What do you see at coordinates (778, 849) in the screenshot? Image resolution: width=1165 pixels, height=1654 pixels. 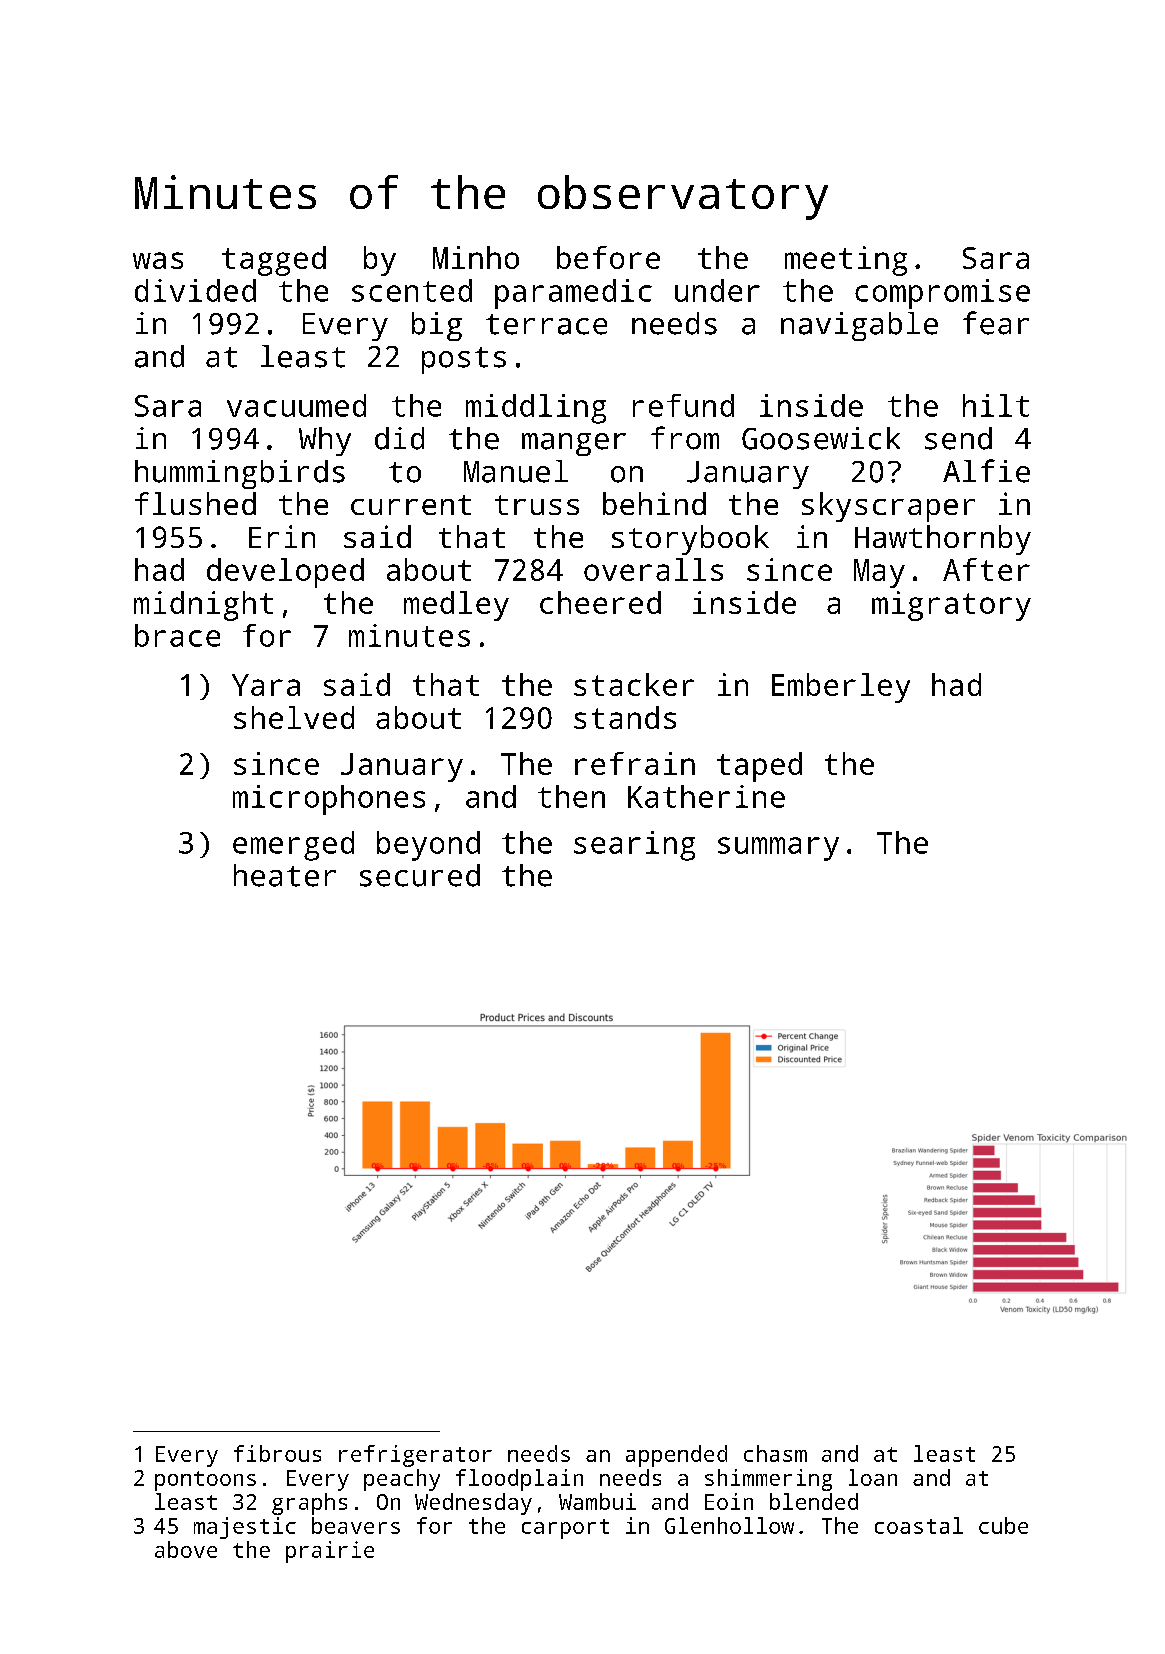 I see `summary` at bounding box center [778, 849].
